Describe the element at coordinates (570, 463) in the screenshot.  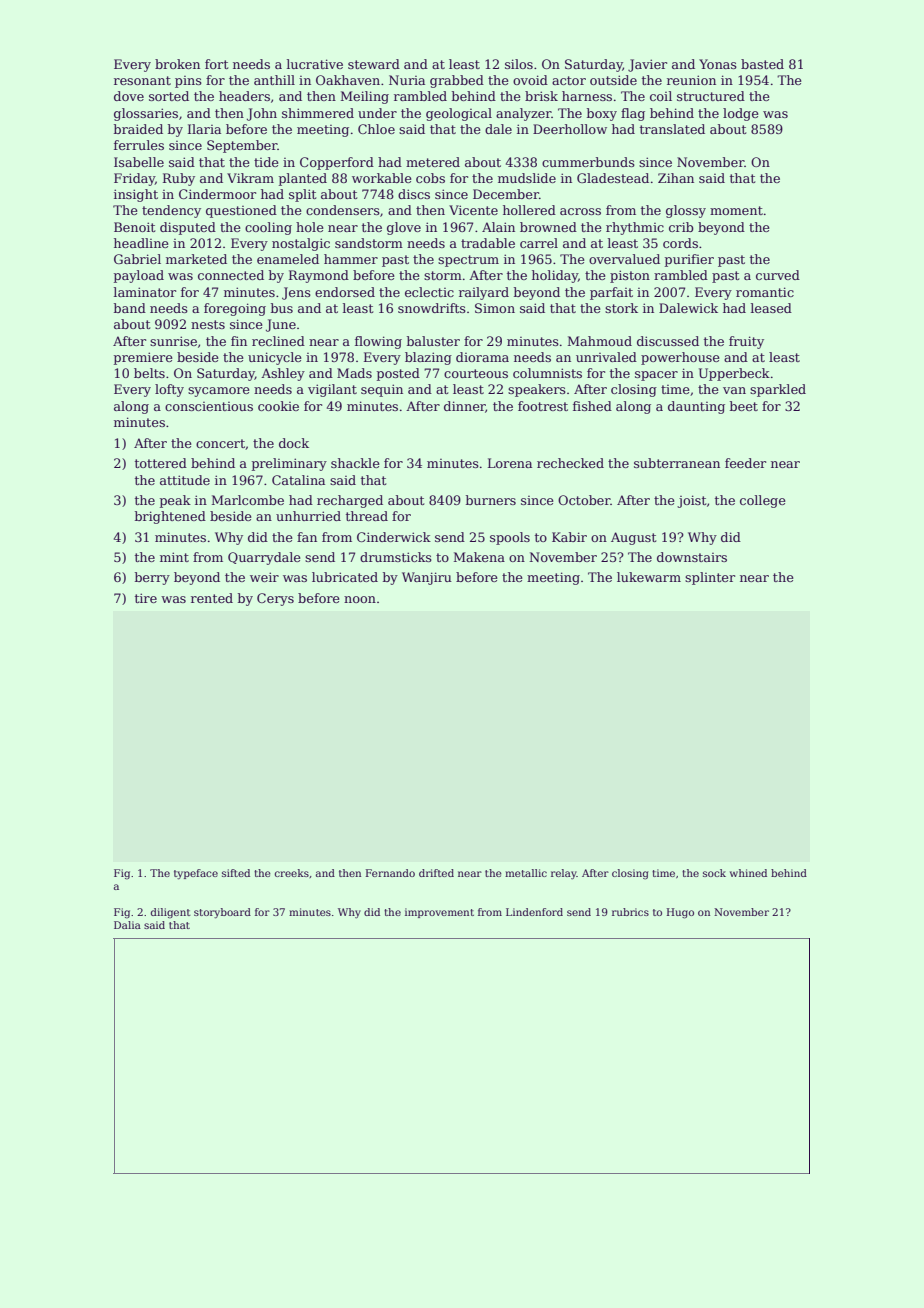
I see `rechecked` at that location.
